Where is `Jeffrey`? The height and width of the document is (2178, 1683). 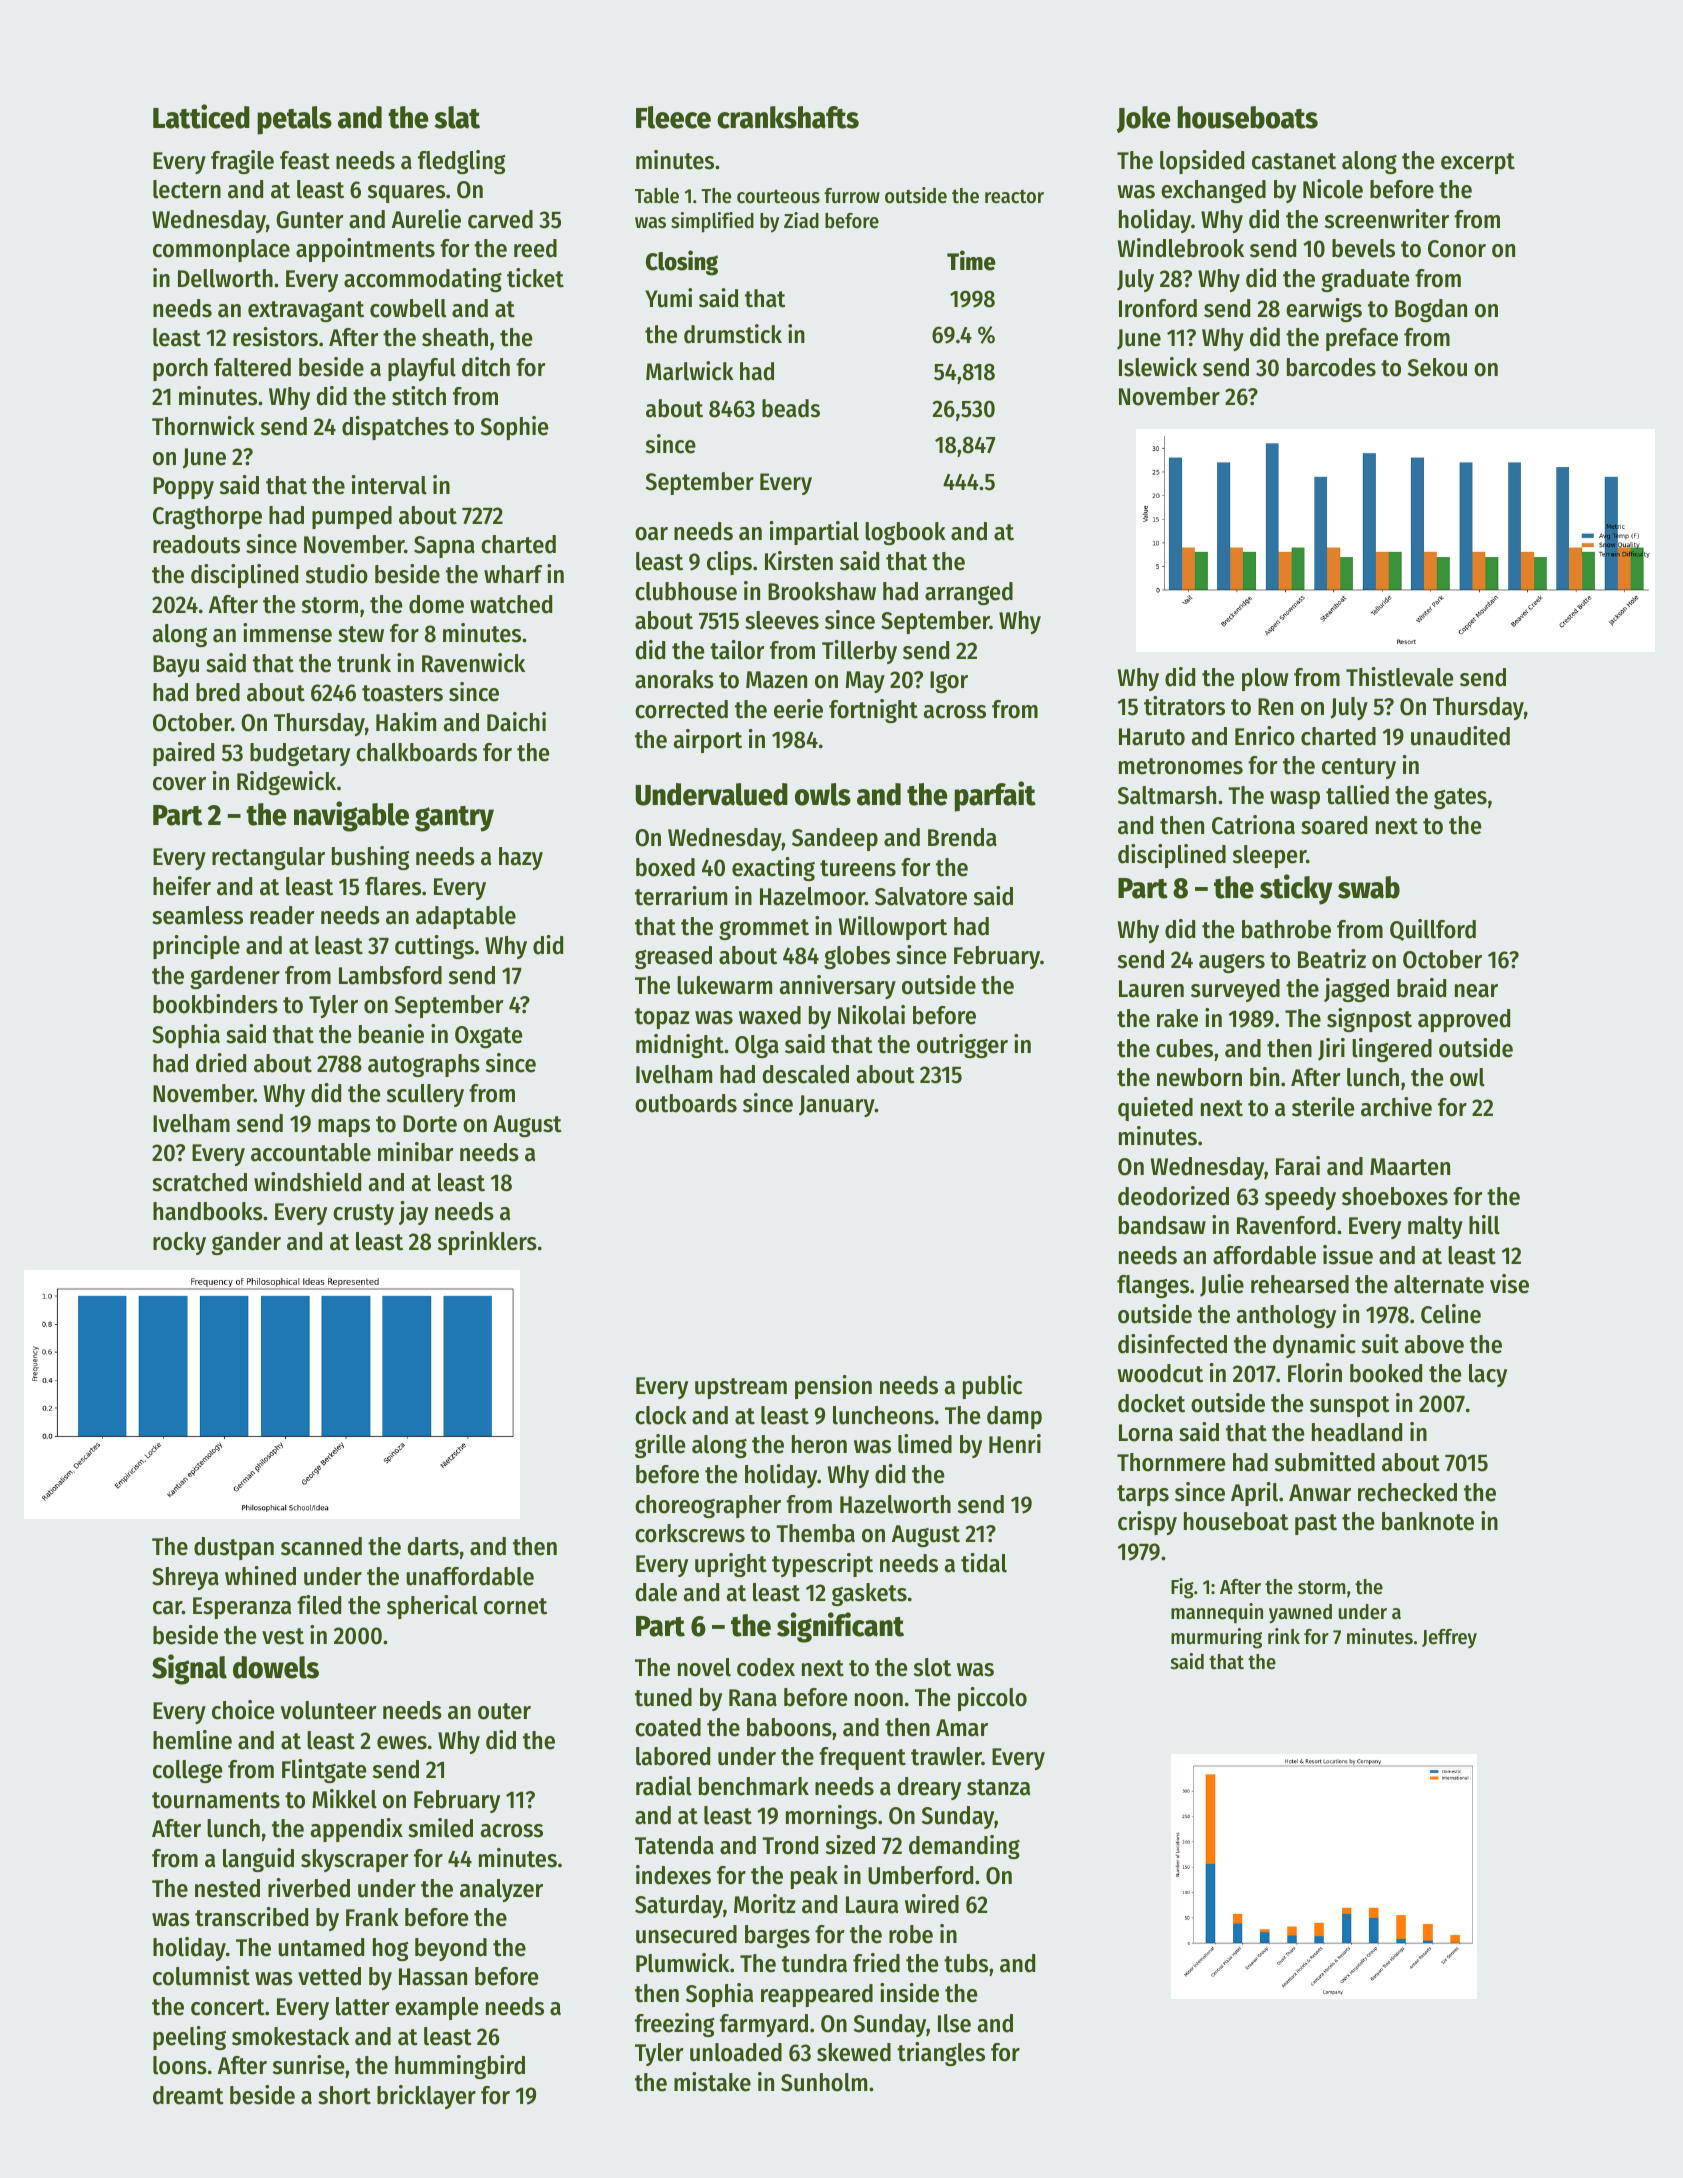
Jeffrey is located at coordinates (1449, 1638).
